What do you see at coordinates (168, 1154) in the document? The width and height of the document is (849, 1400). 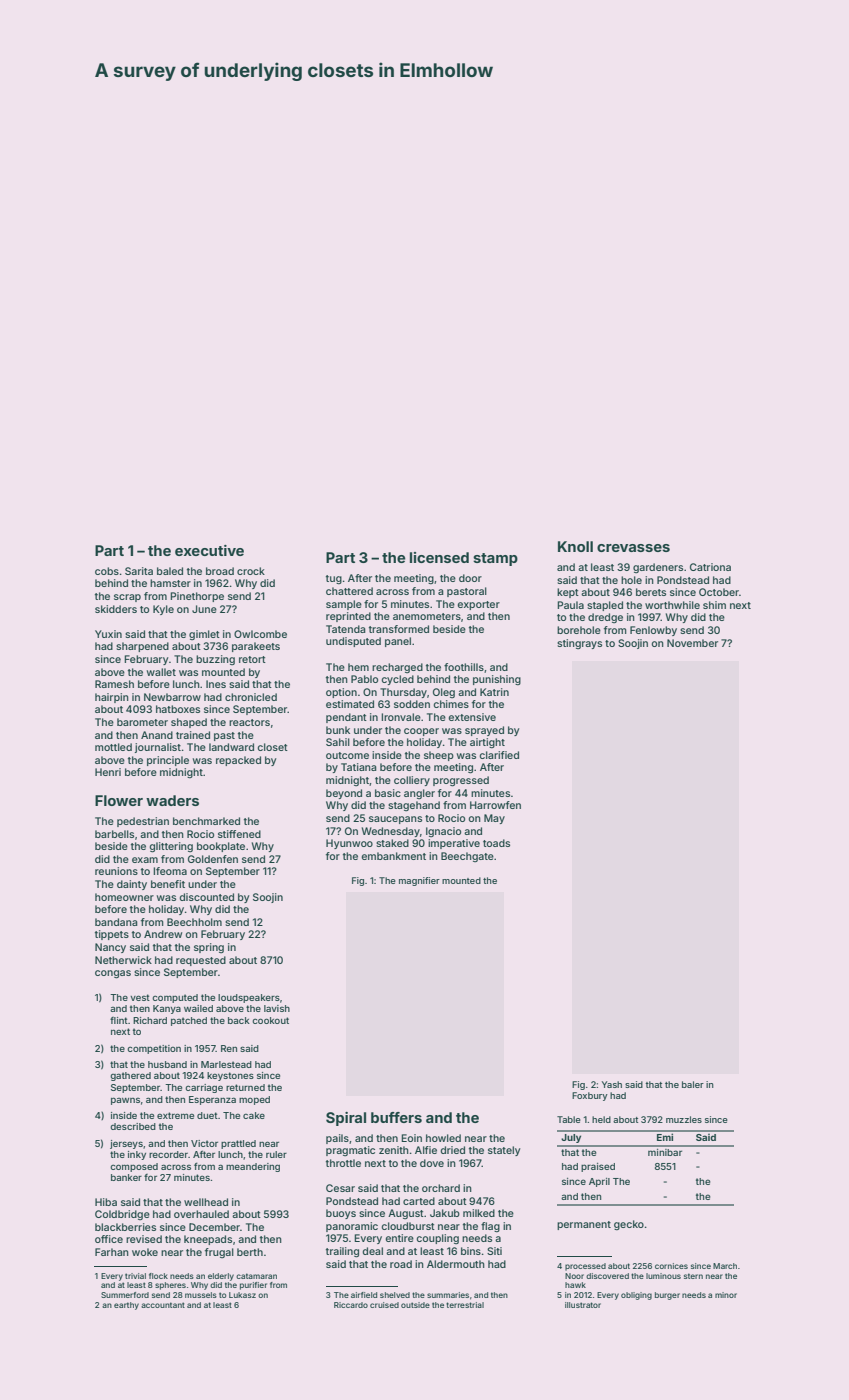 I see `recorder` at bounding box center [168, 1154].
